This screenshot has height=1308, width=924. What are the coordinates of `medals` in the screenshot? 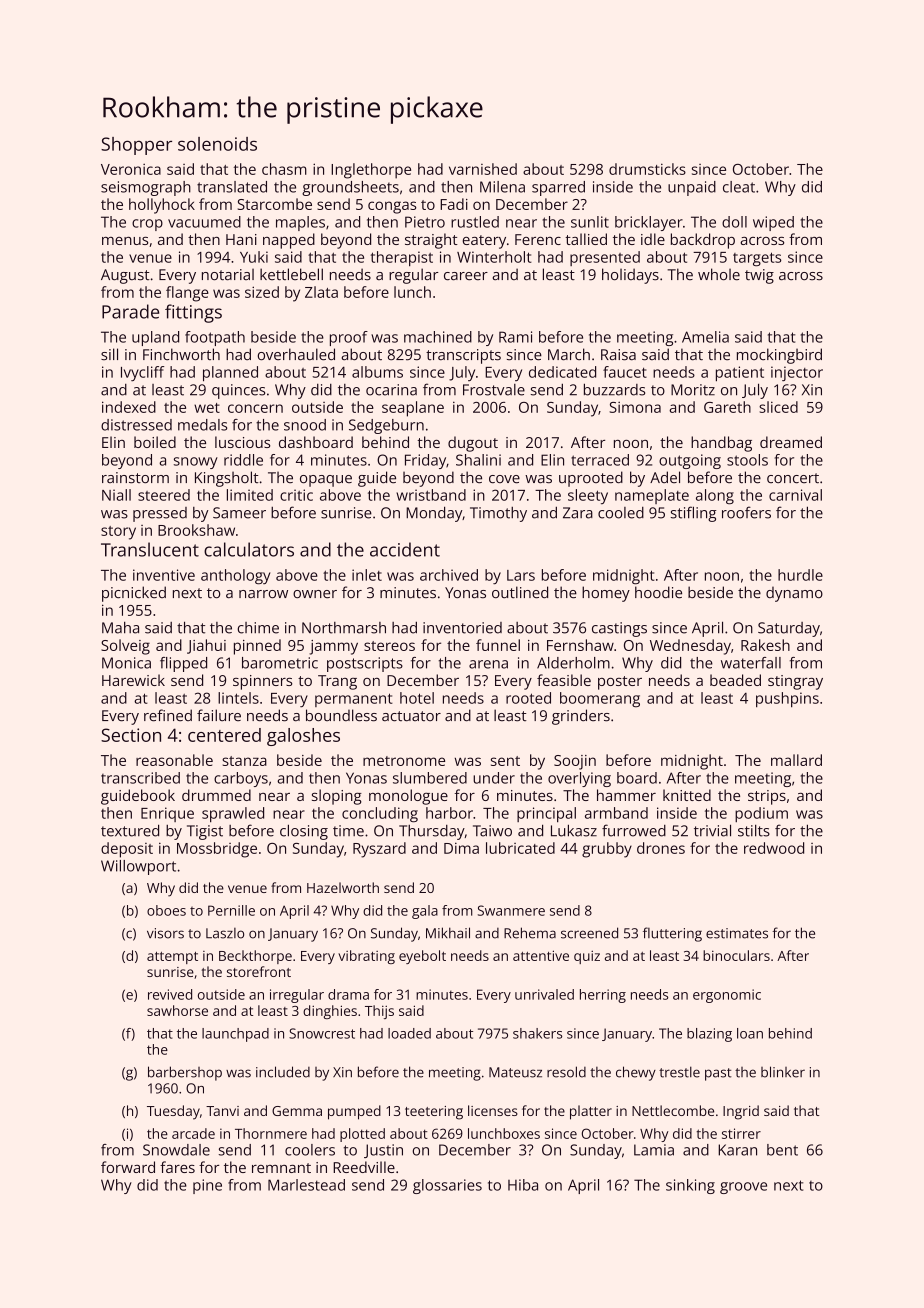 It's located at (202, 425).
